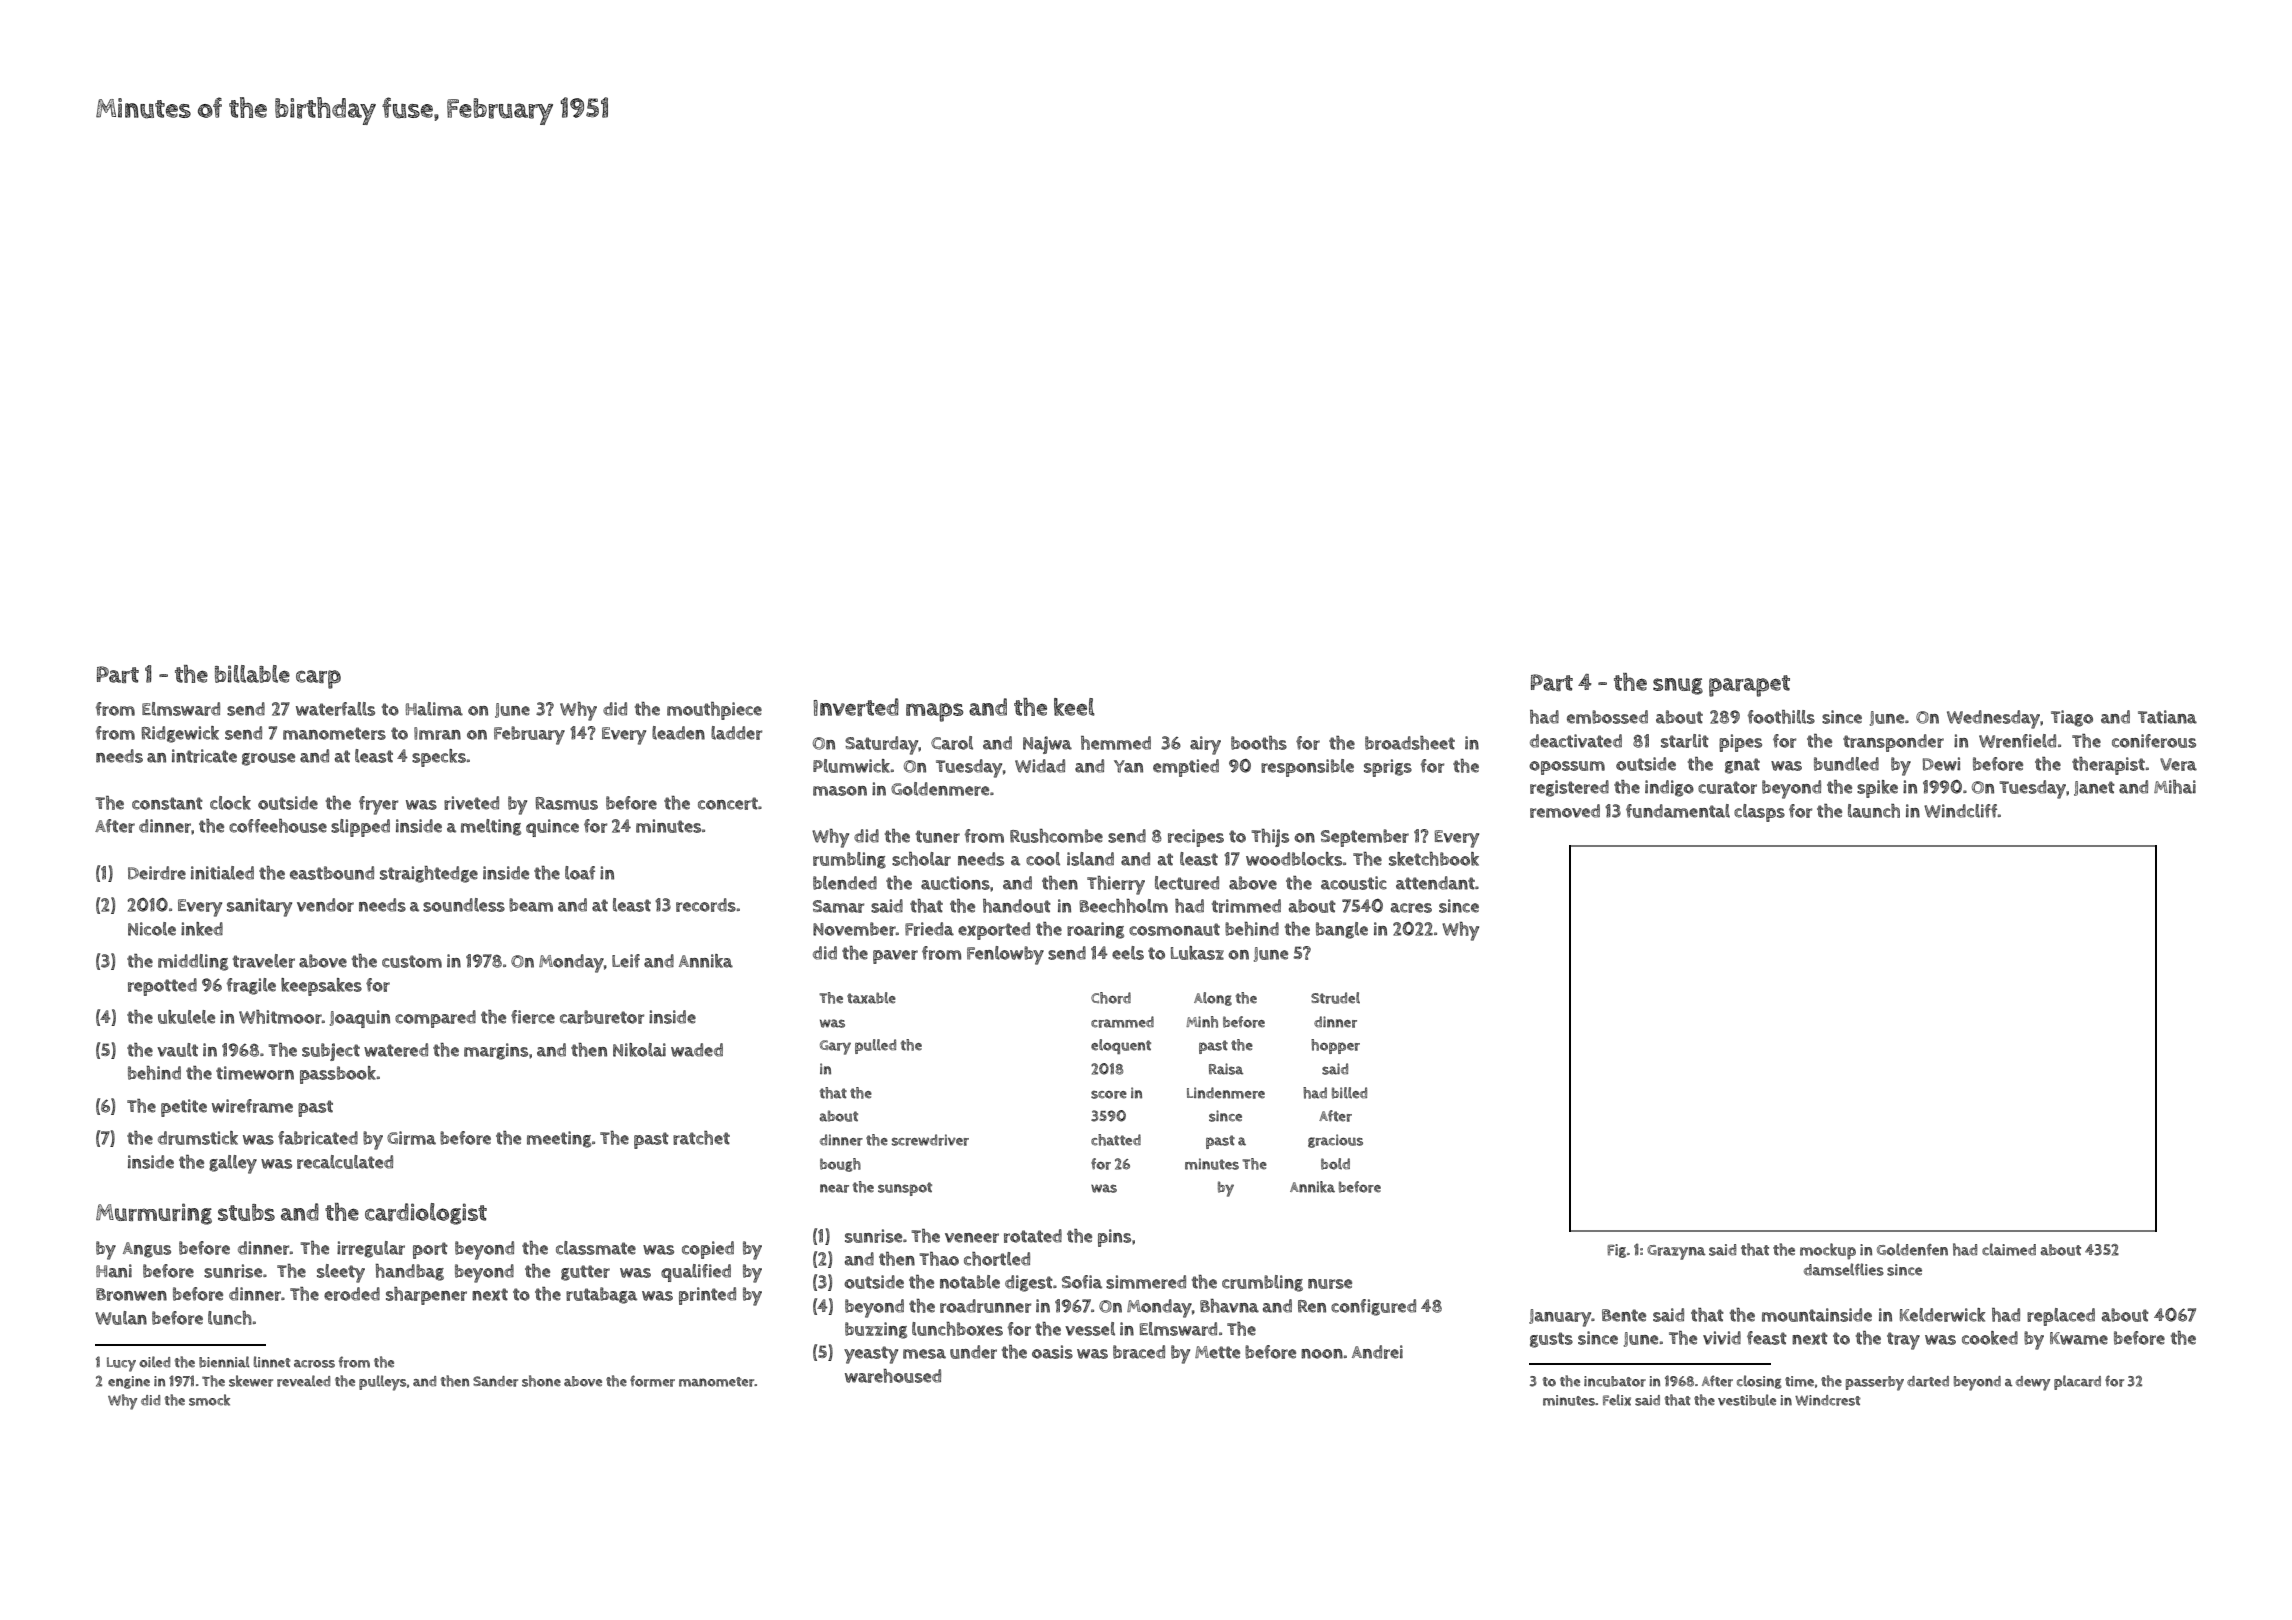  I want to click on Felix, so click(1617, 1400).
